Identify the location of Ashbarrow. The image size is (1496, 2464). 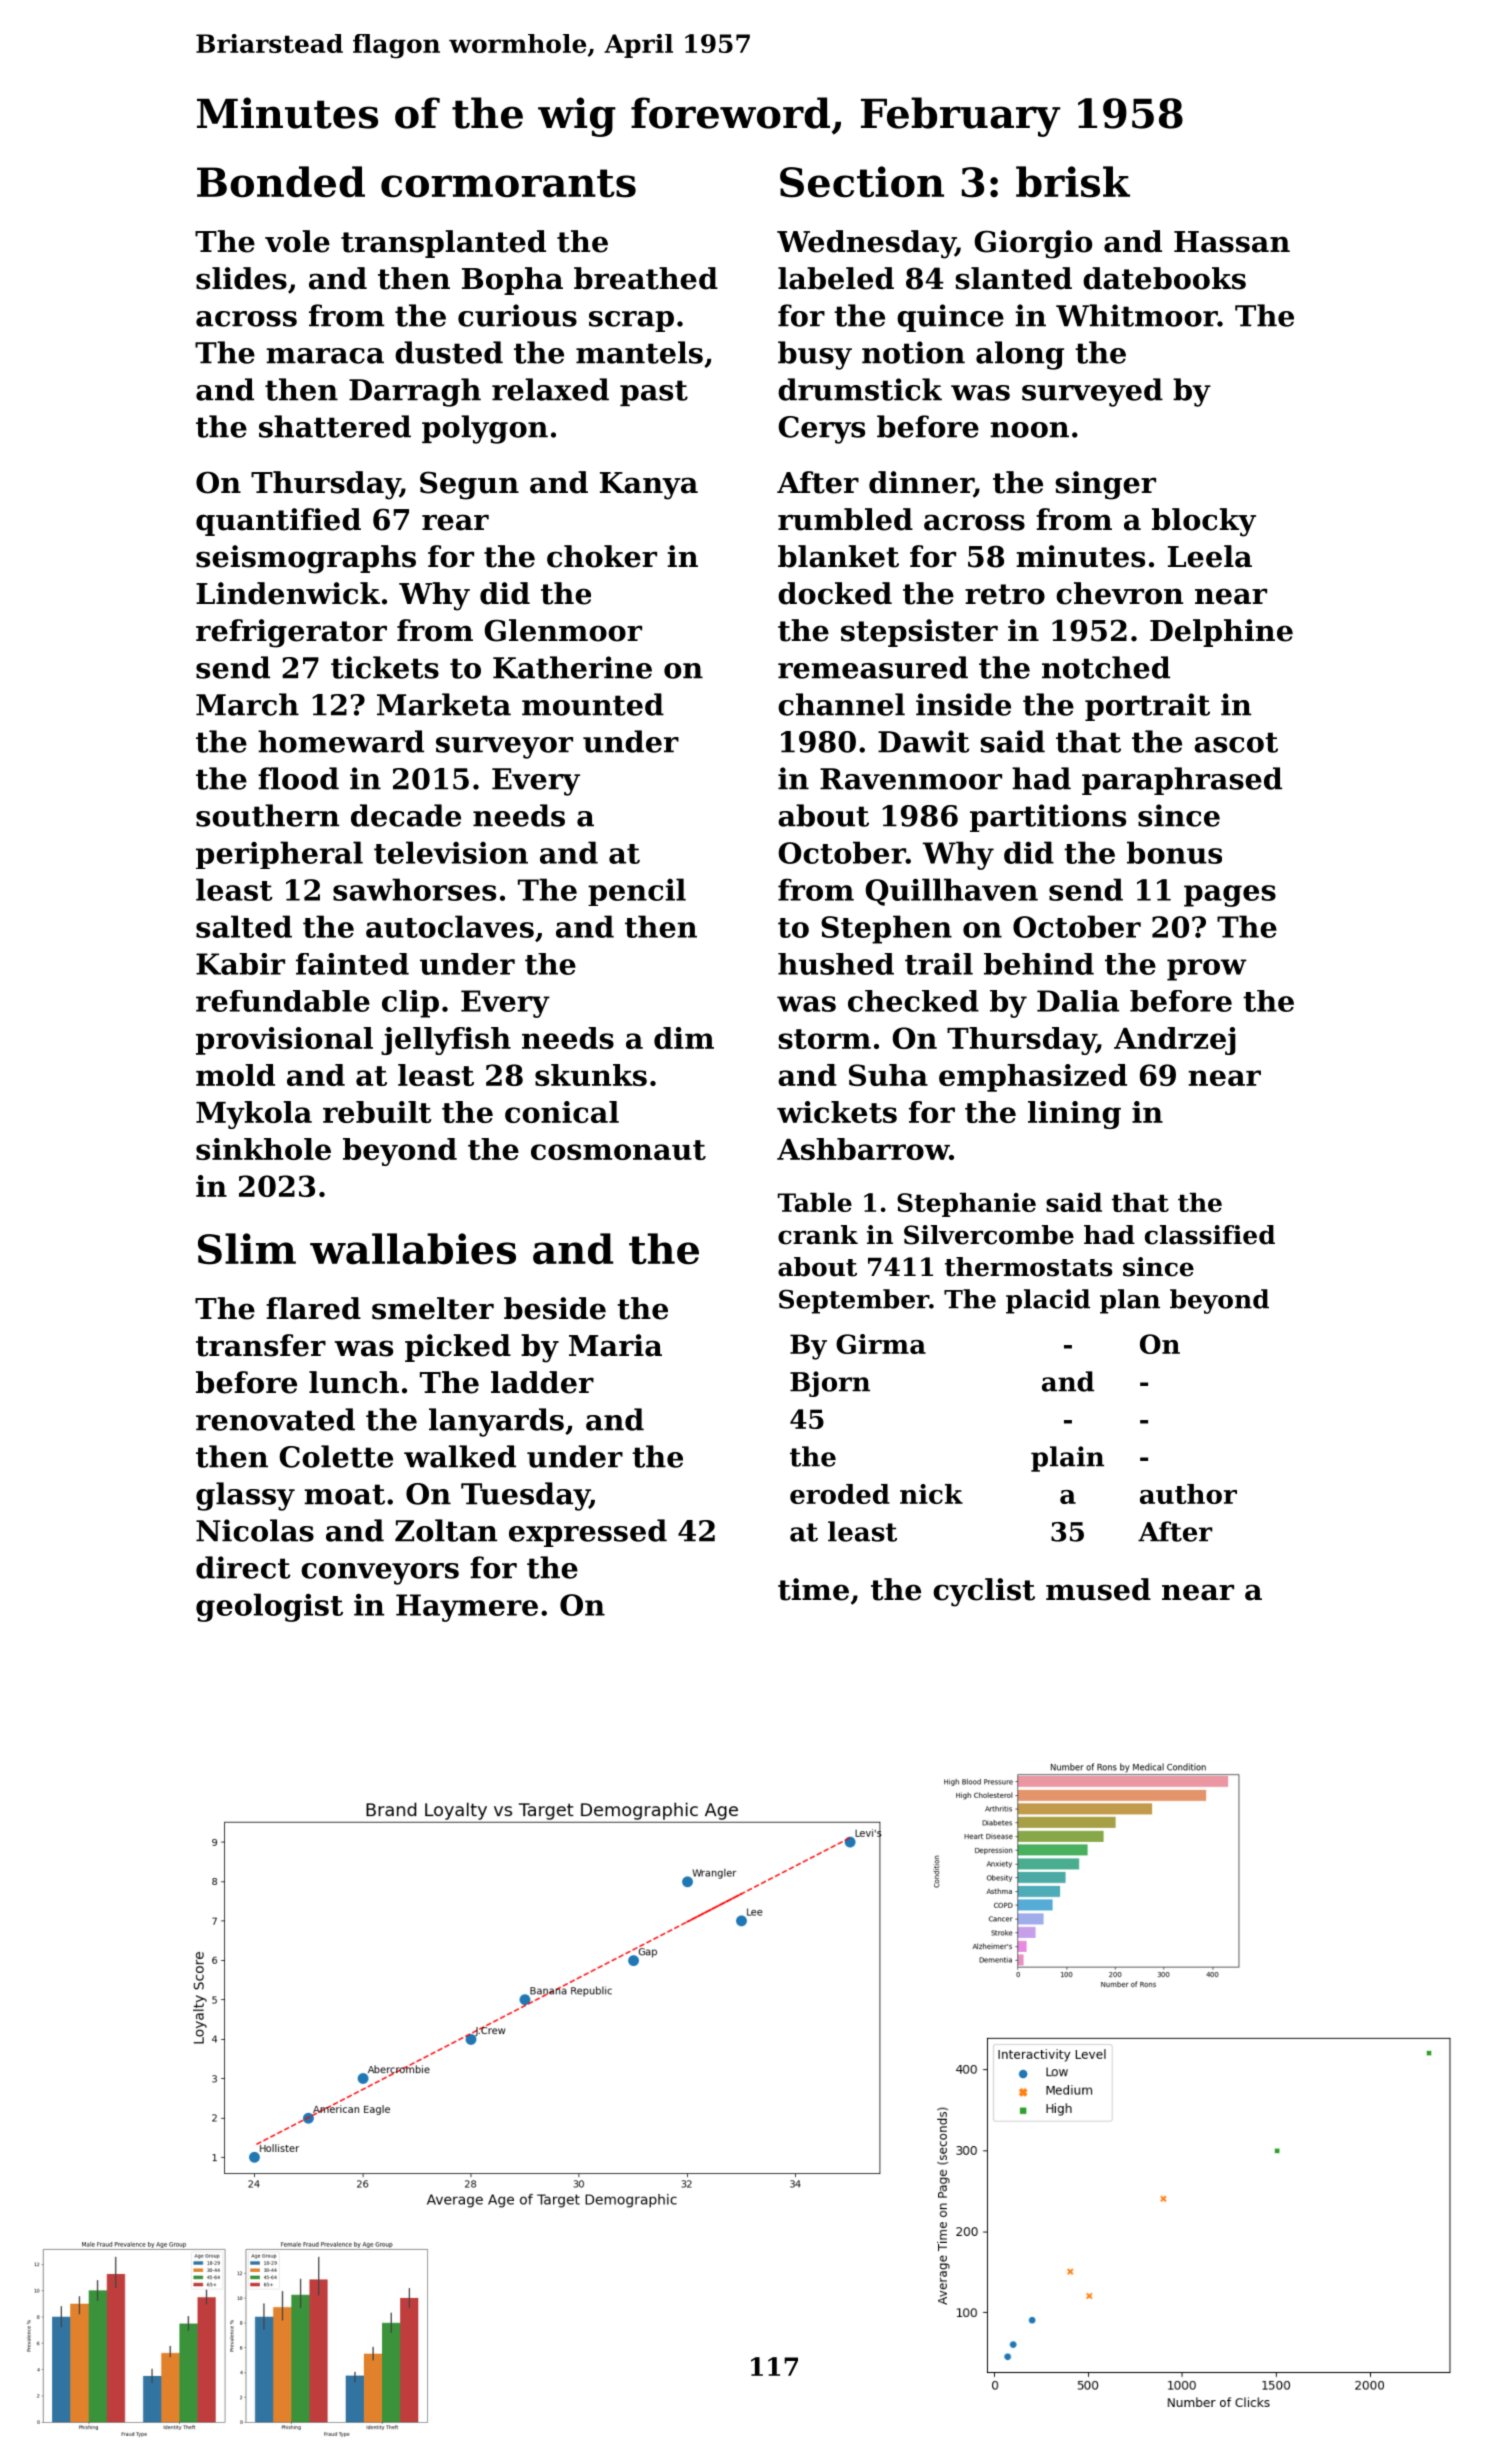
(863, 1149).
